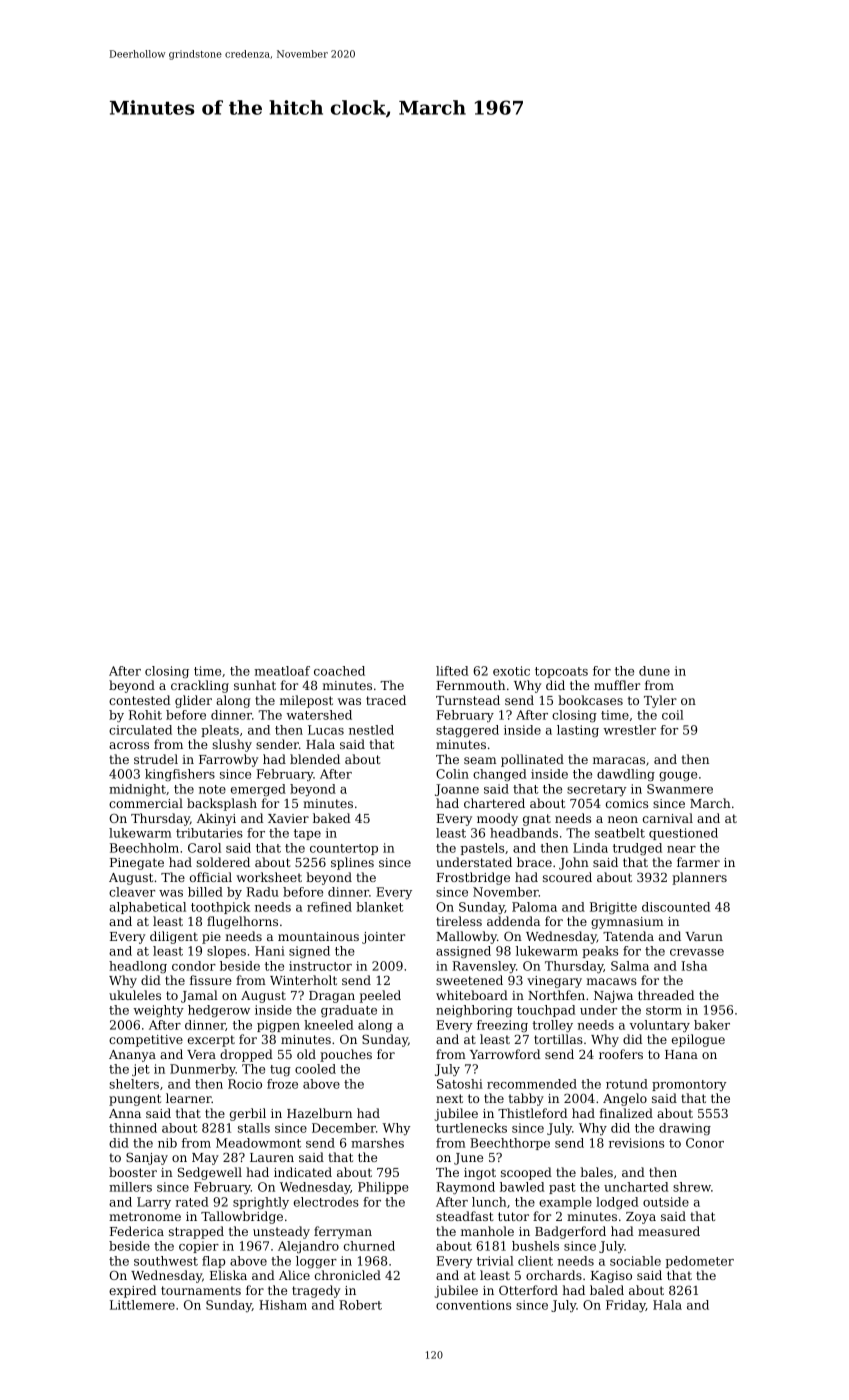 The image size is (849, 1400). What do you see at coordinates (139, 700) in the screenshot?
I see `contested` at bounding box center [139, 700].
